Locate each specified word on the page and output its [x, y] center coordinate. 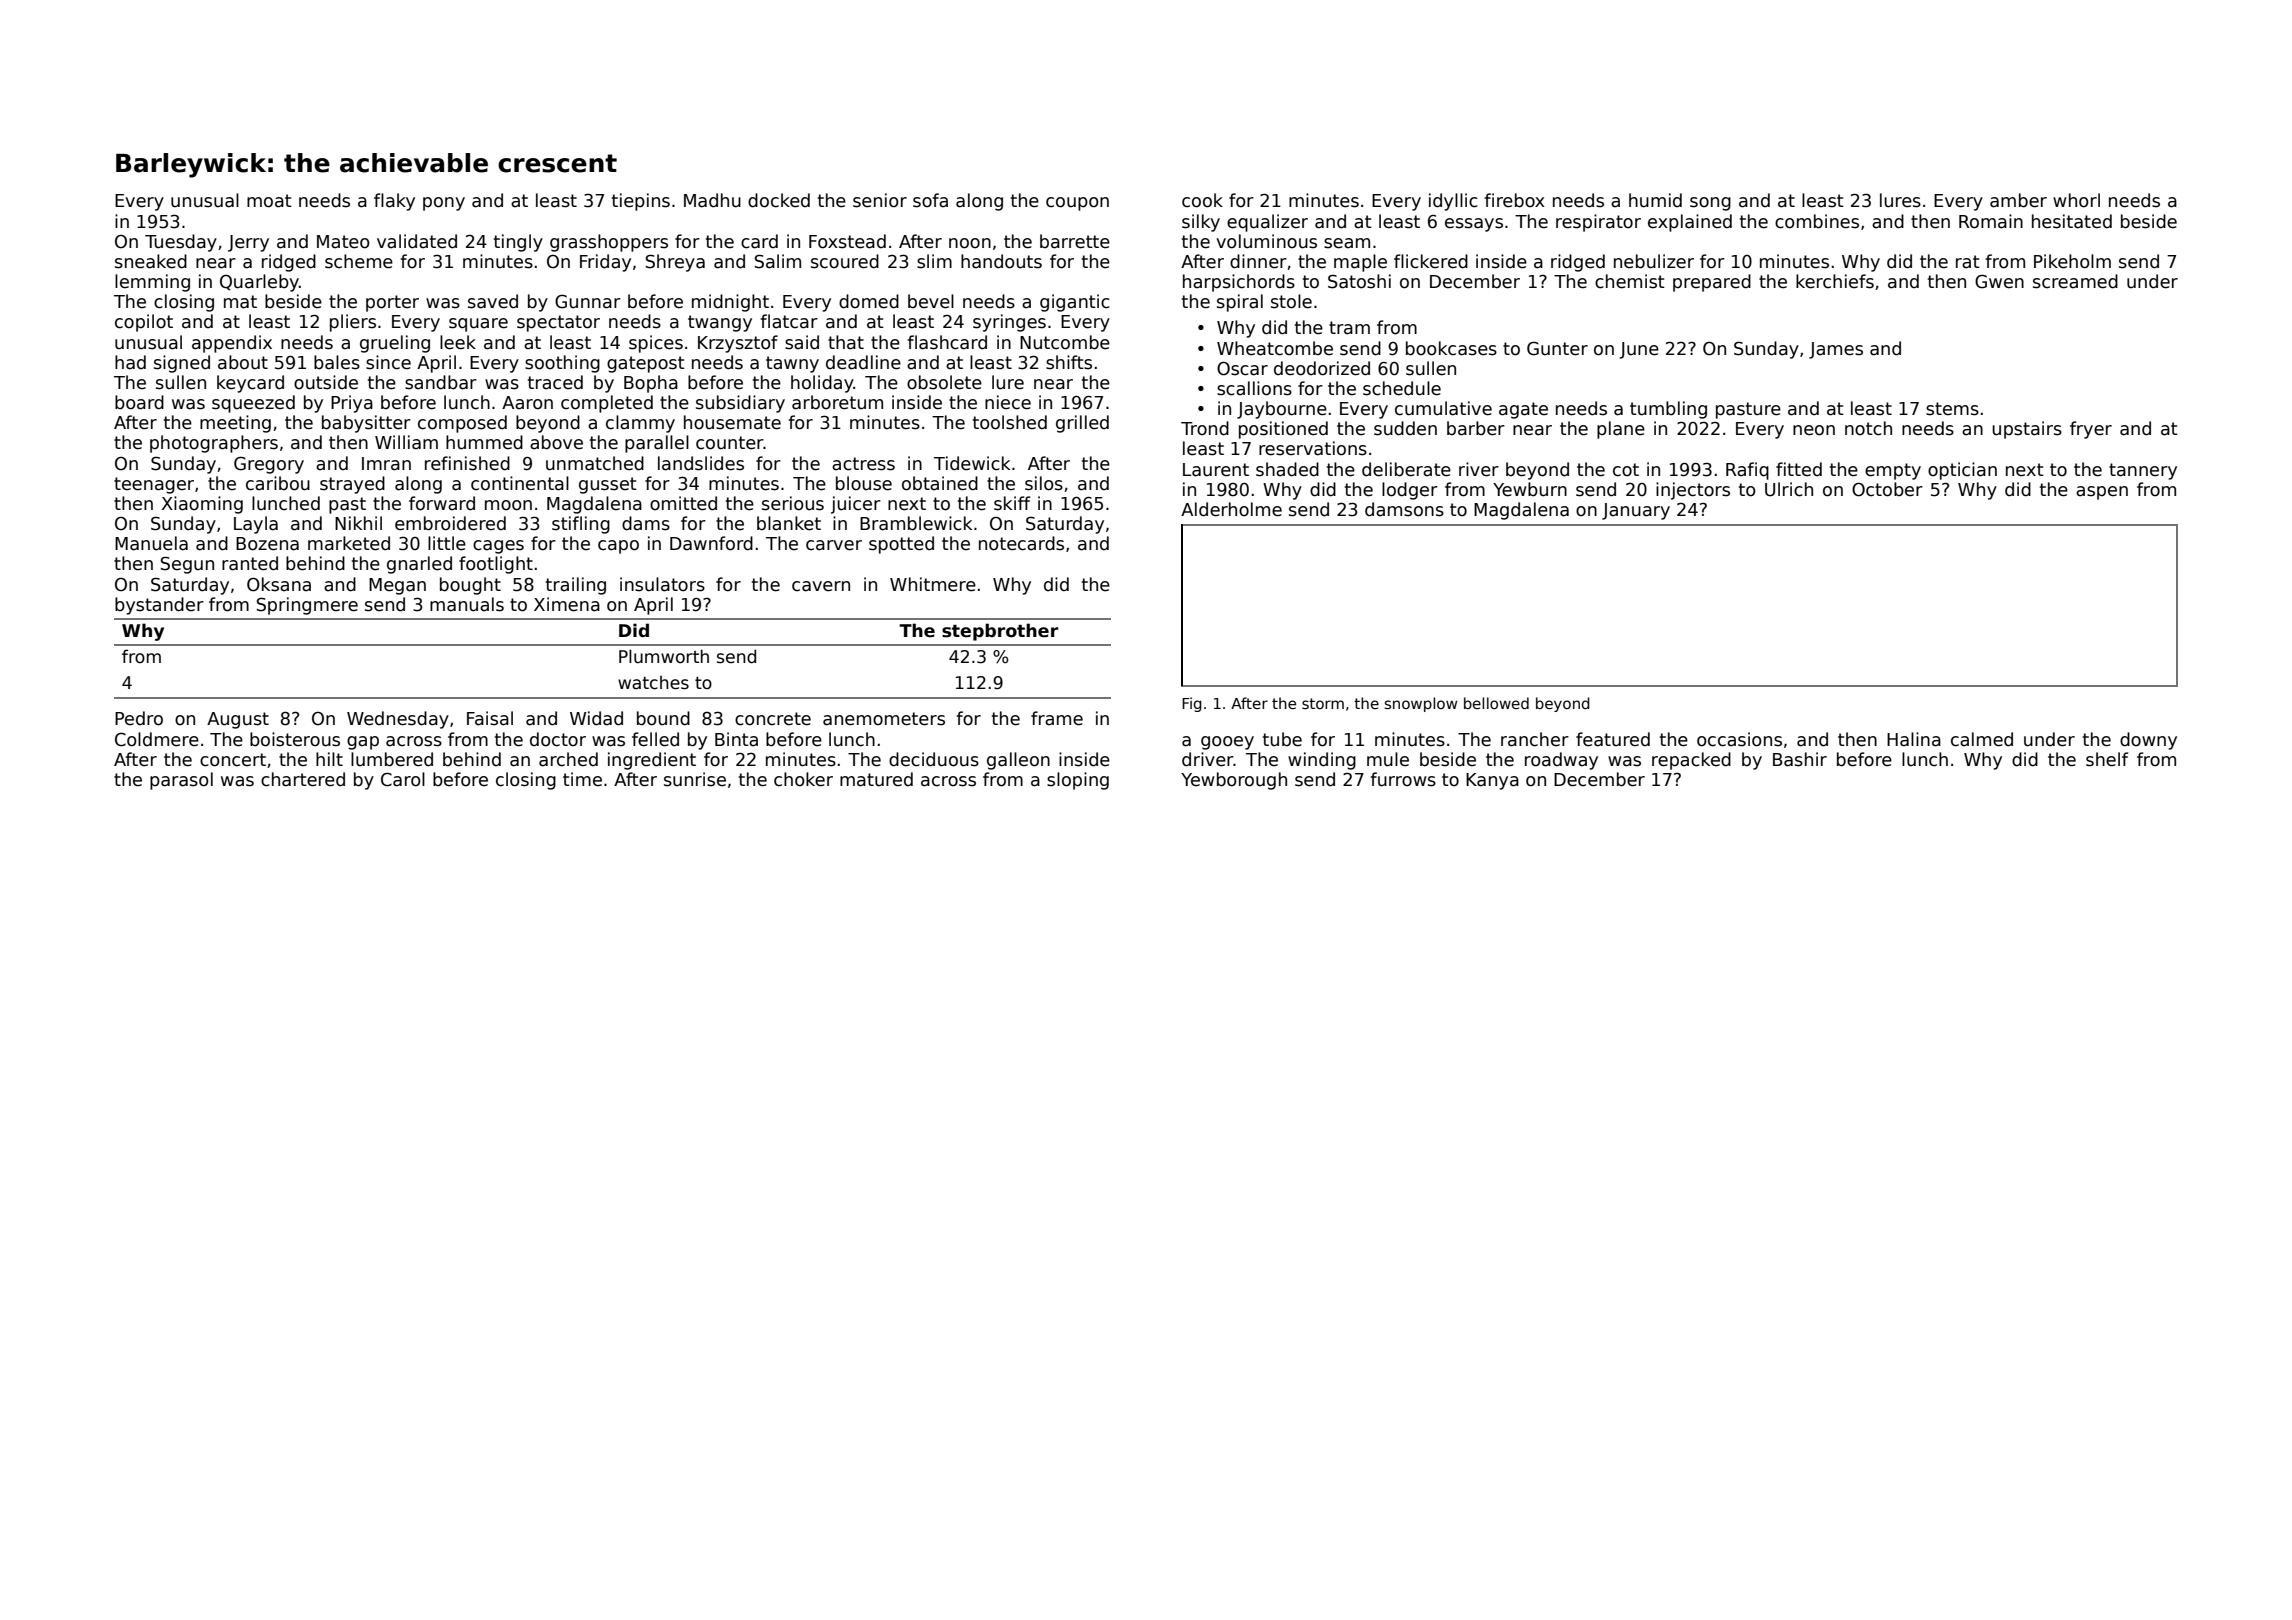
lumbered [392, 759]
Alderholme [1231, 509]
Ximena [567, 604]
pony [444, 204]
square [478, 325]
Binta [736, 739]
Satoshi [1359, 281]
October [1887, 489]
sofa [930, 200]
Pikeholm [2072, 261]
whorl [2076, 200]
